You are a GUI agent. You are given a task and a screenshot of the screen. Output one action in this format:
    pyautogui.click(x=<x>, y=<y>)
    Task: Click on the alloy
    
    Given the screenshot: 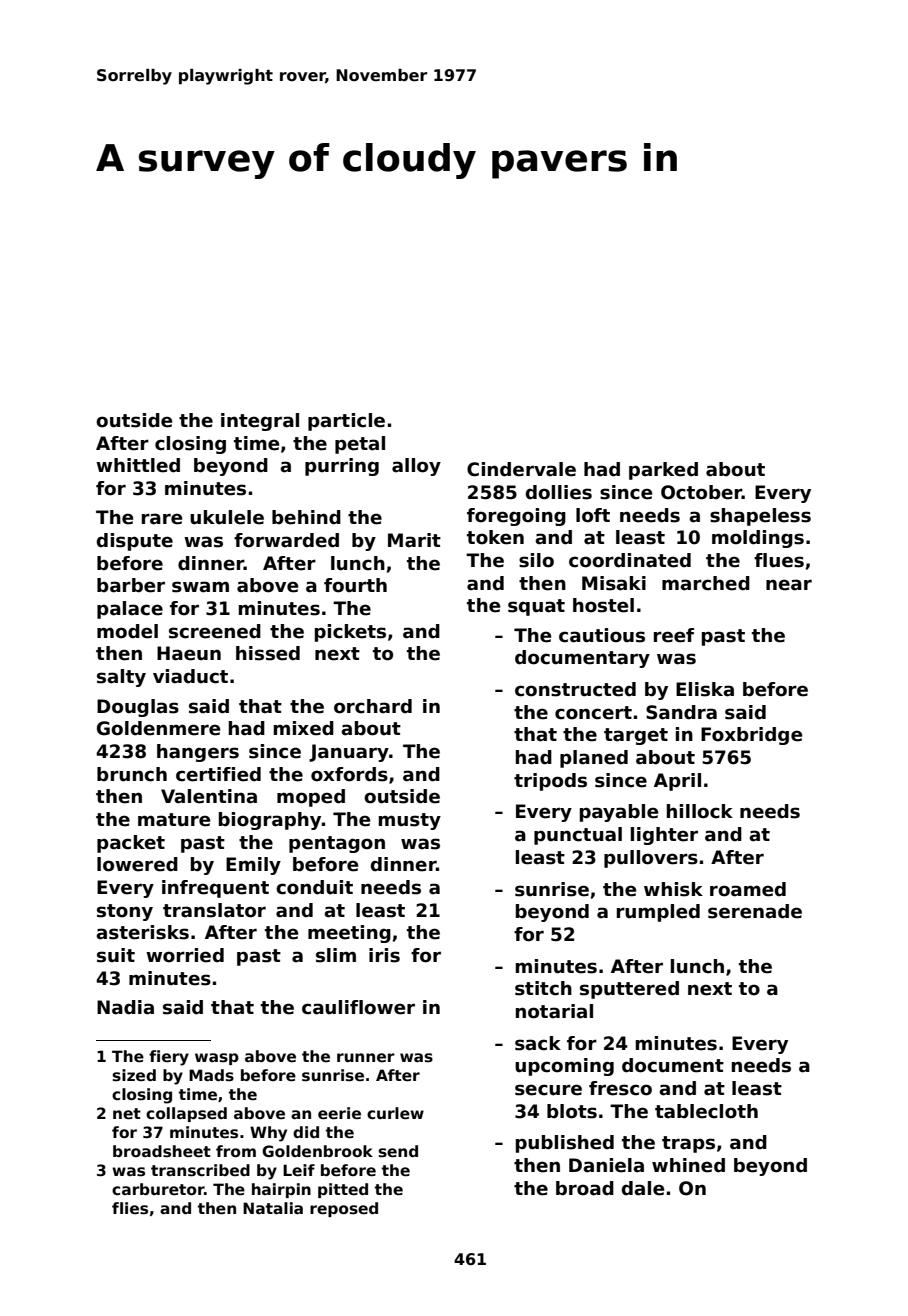 What is the action you would take?
    pyautogui.click(x=416, y=467)
